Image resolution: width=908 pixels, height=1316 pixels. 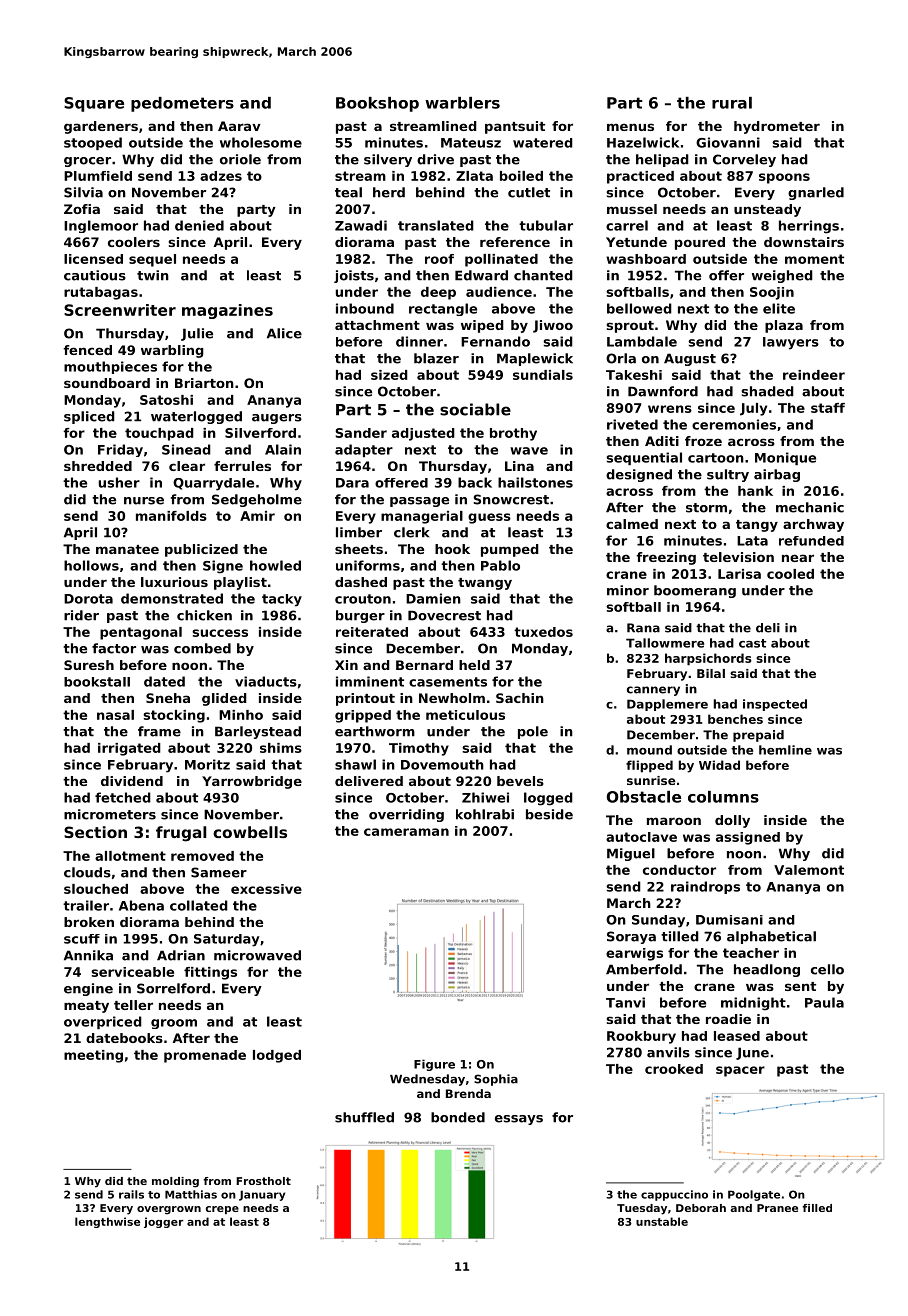 What do you see at coordinates (201, 550) in the image?
I see `publicized` at bounding box center [201, 550].
